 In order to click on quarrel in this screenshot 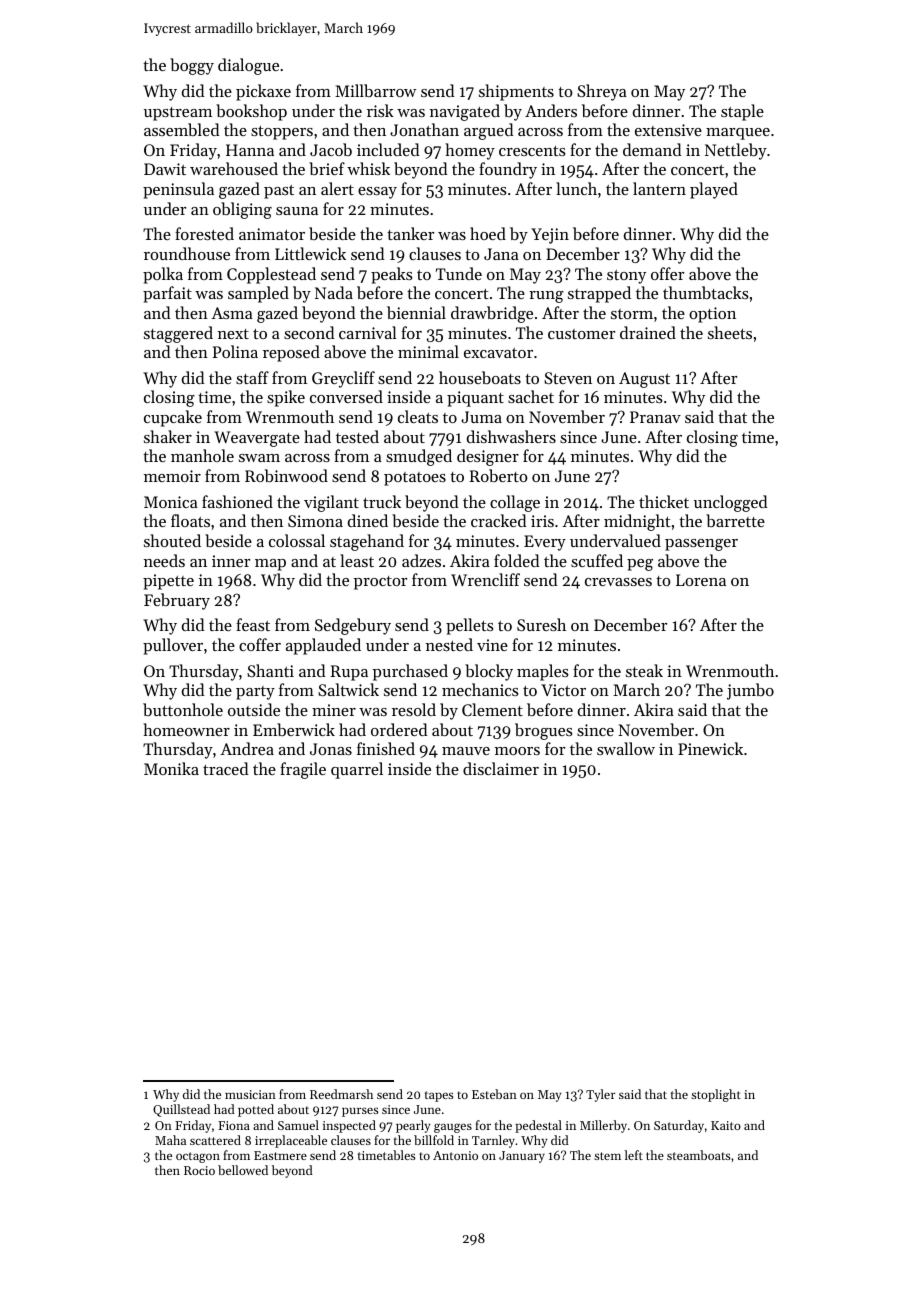, I will do `click(357, 770)`.
